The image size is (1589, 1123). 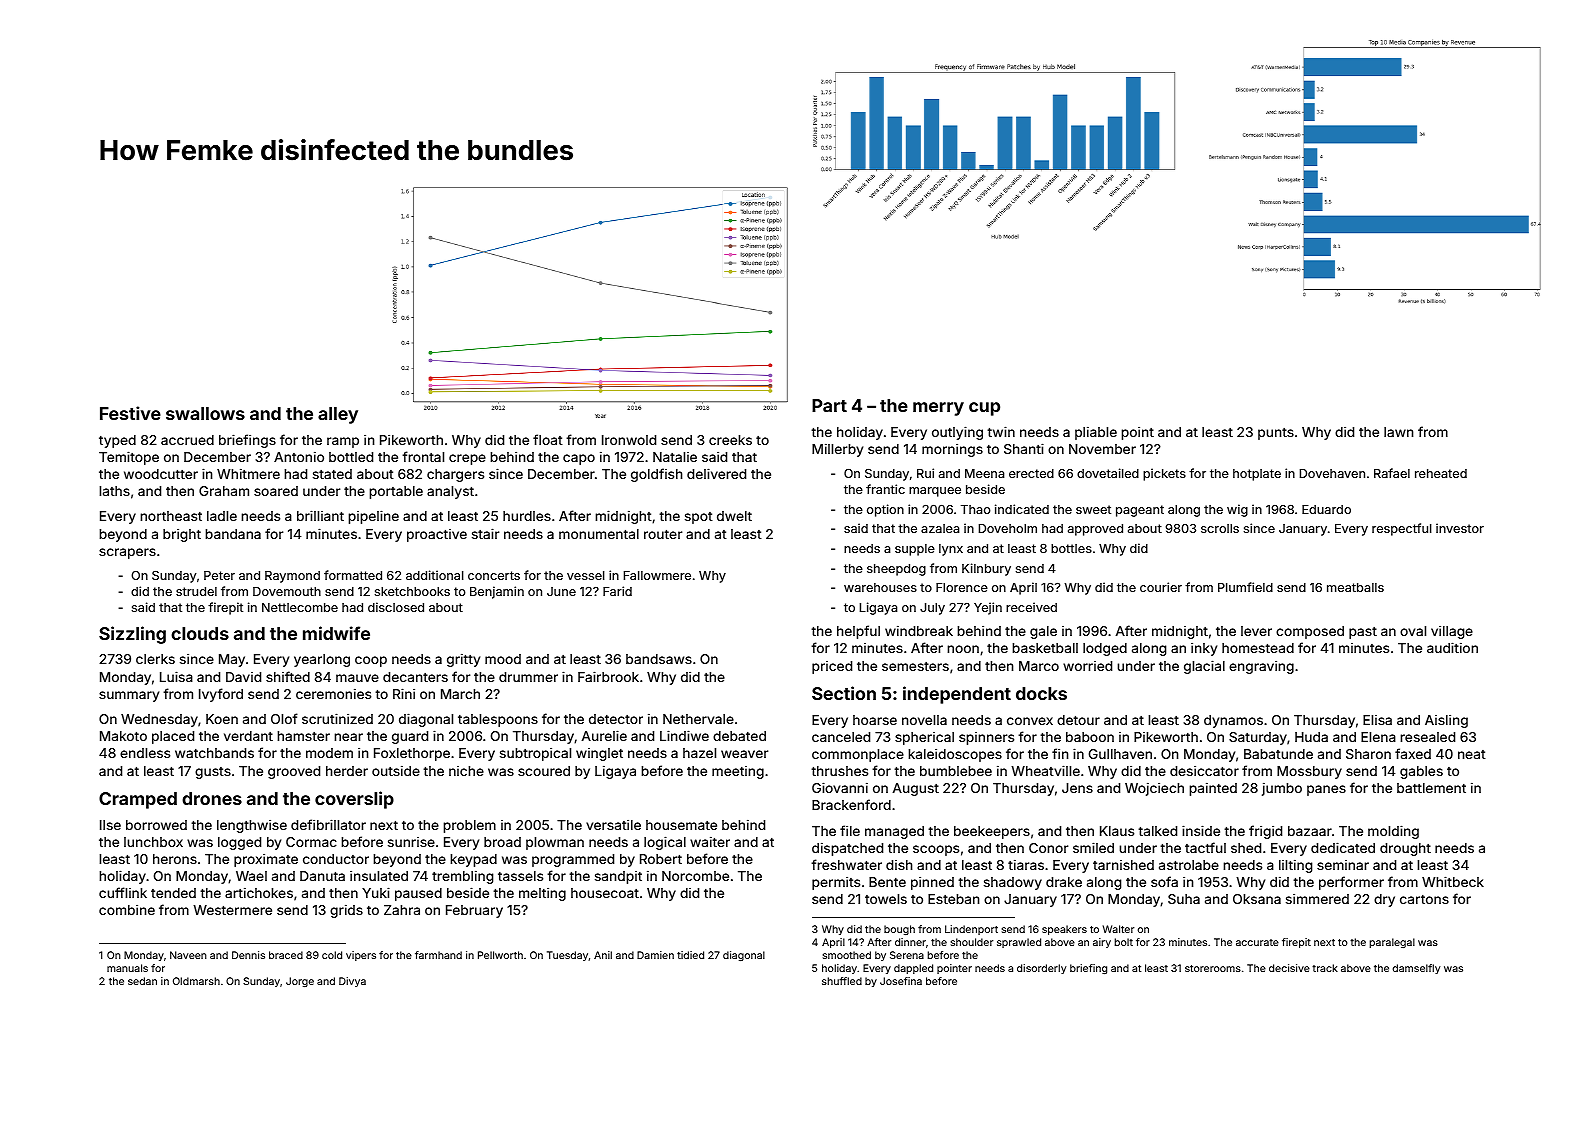 What do you see at coordinates (659, 659) in the image?
I see `bandsaws` at bounding box center [659, 659].
